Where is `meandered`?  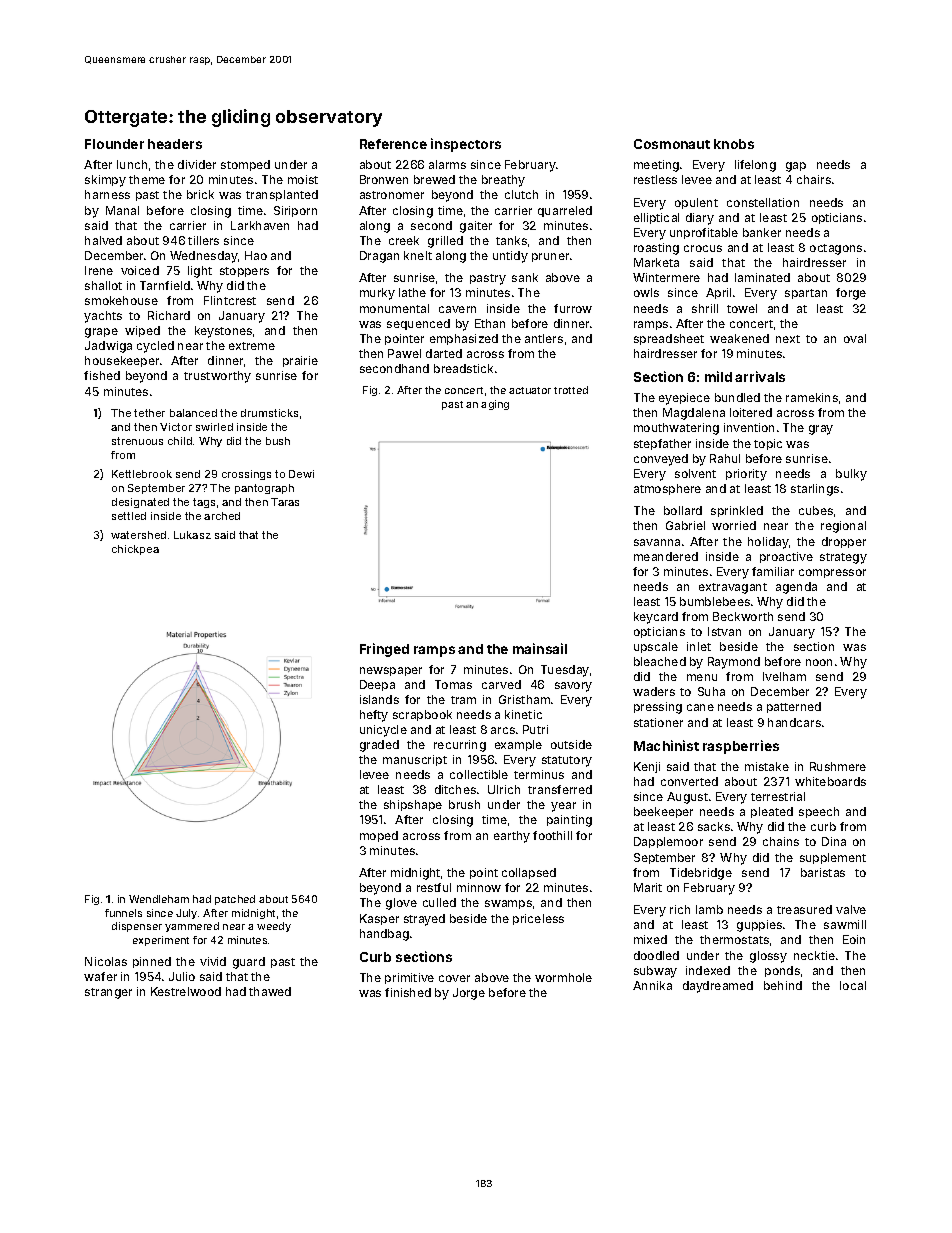 meandered is located at coordinates (666, 556).
